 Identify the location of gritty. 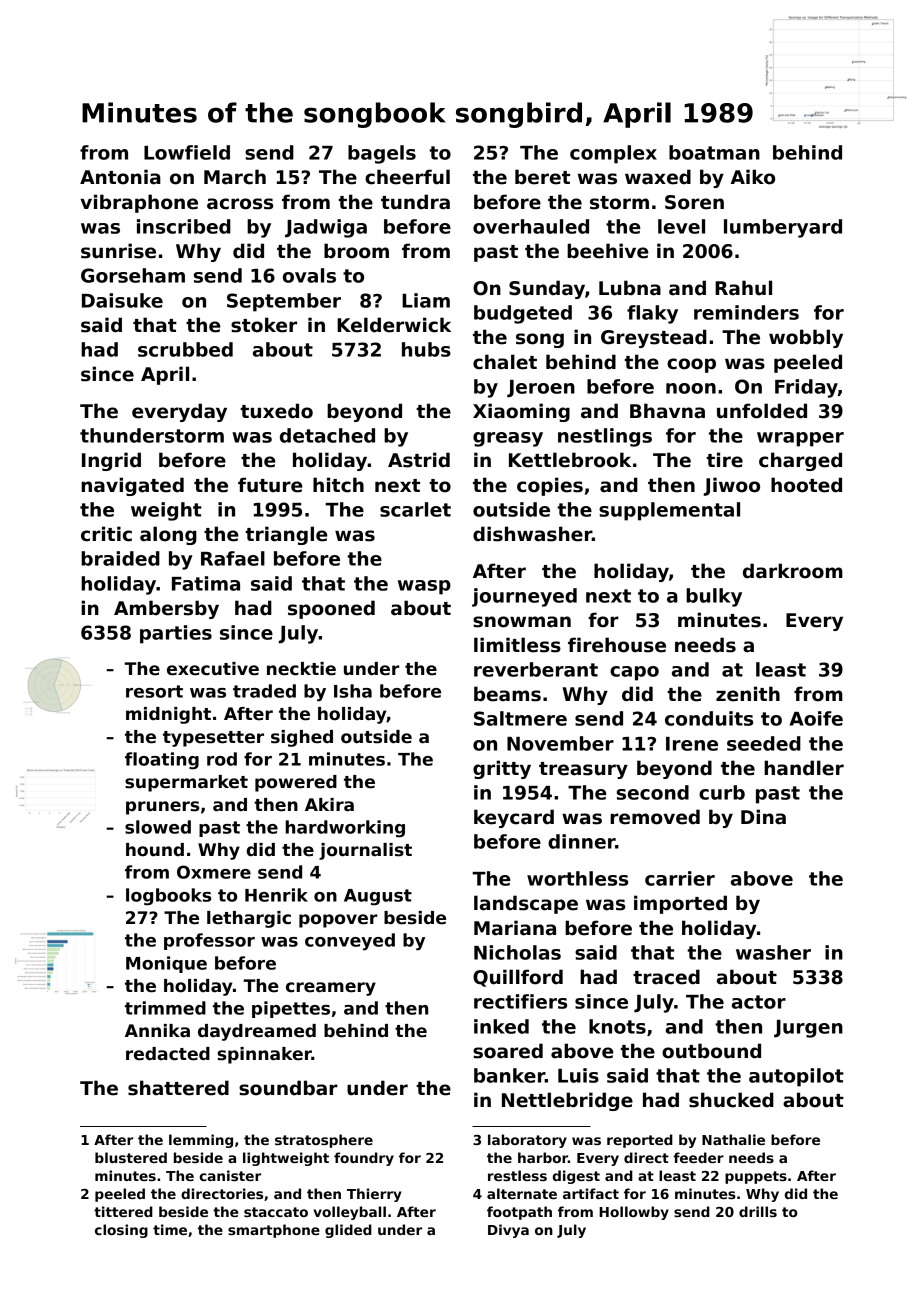
(502, 769).
